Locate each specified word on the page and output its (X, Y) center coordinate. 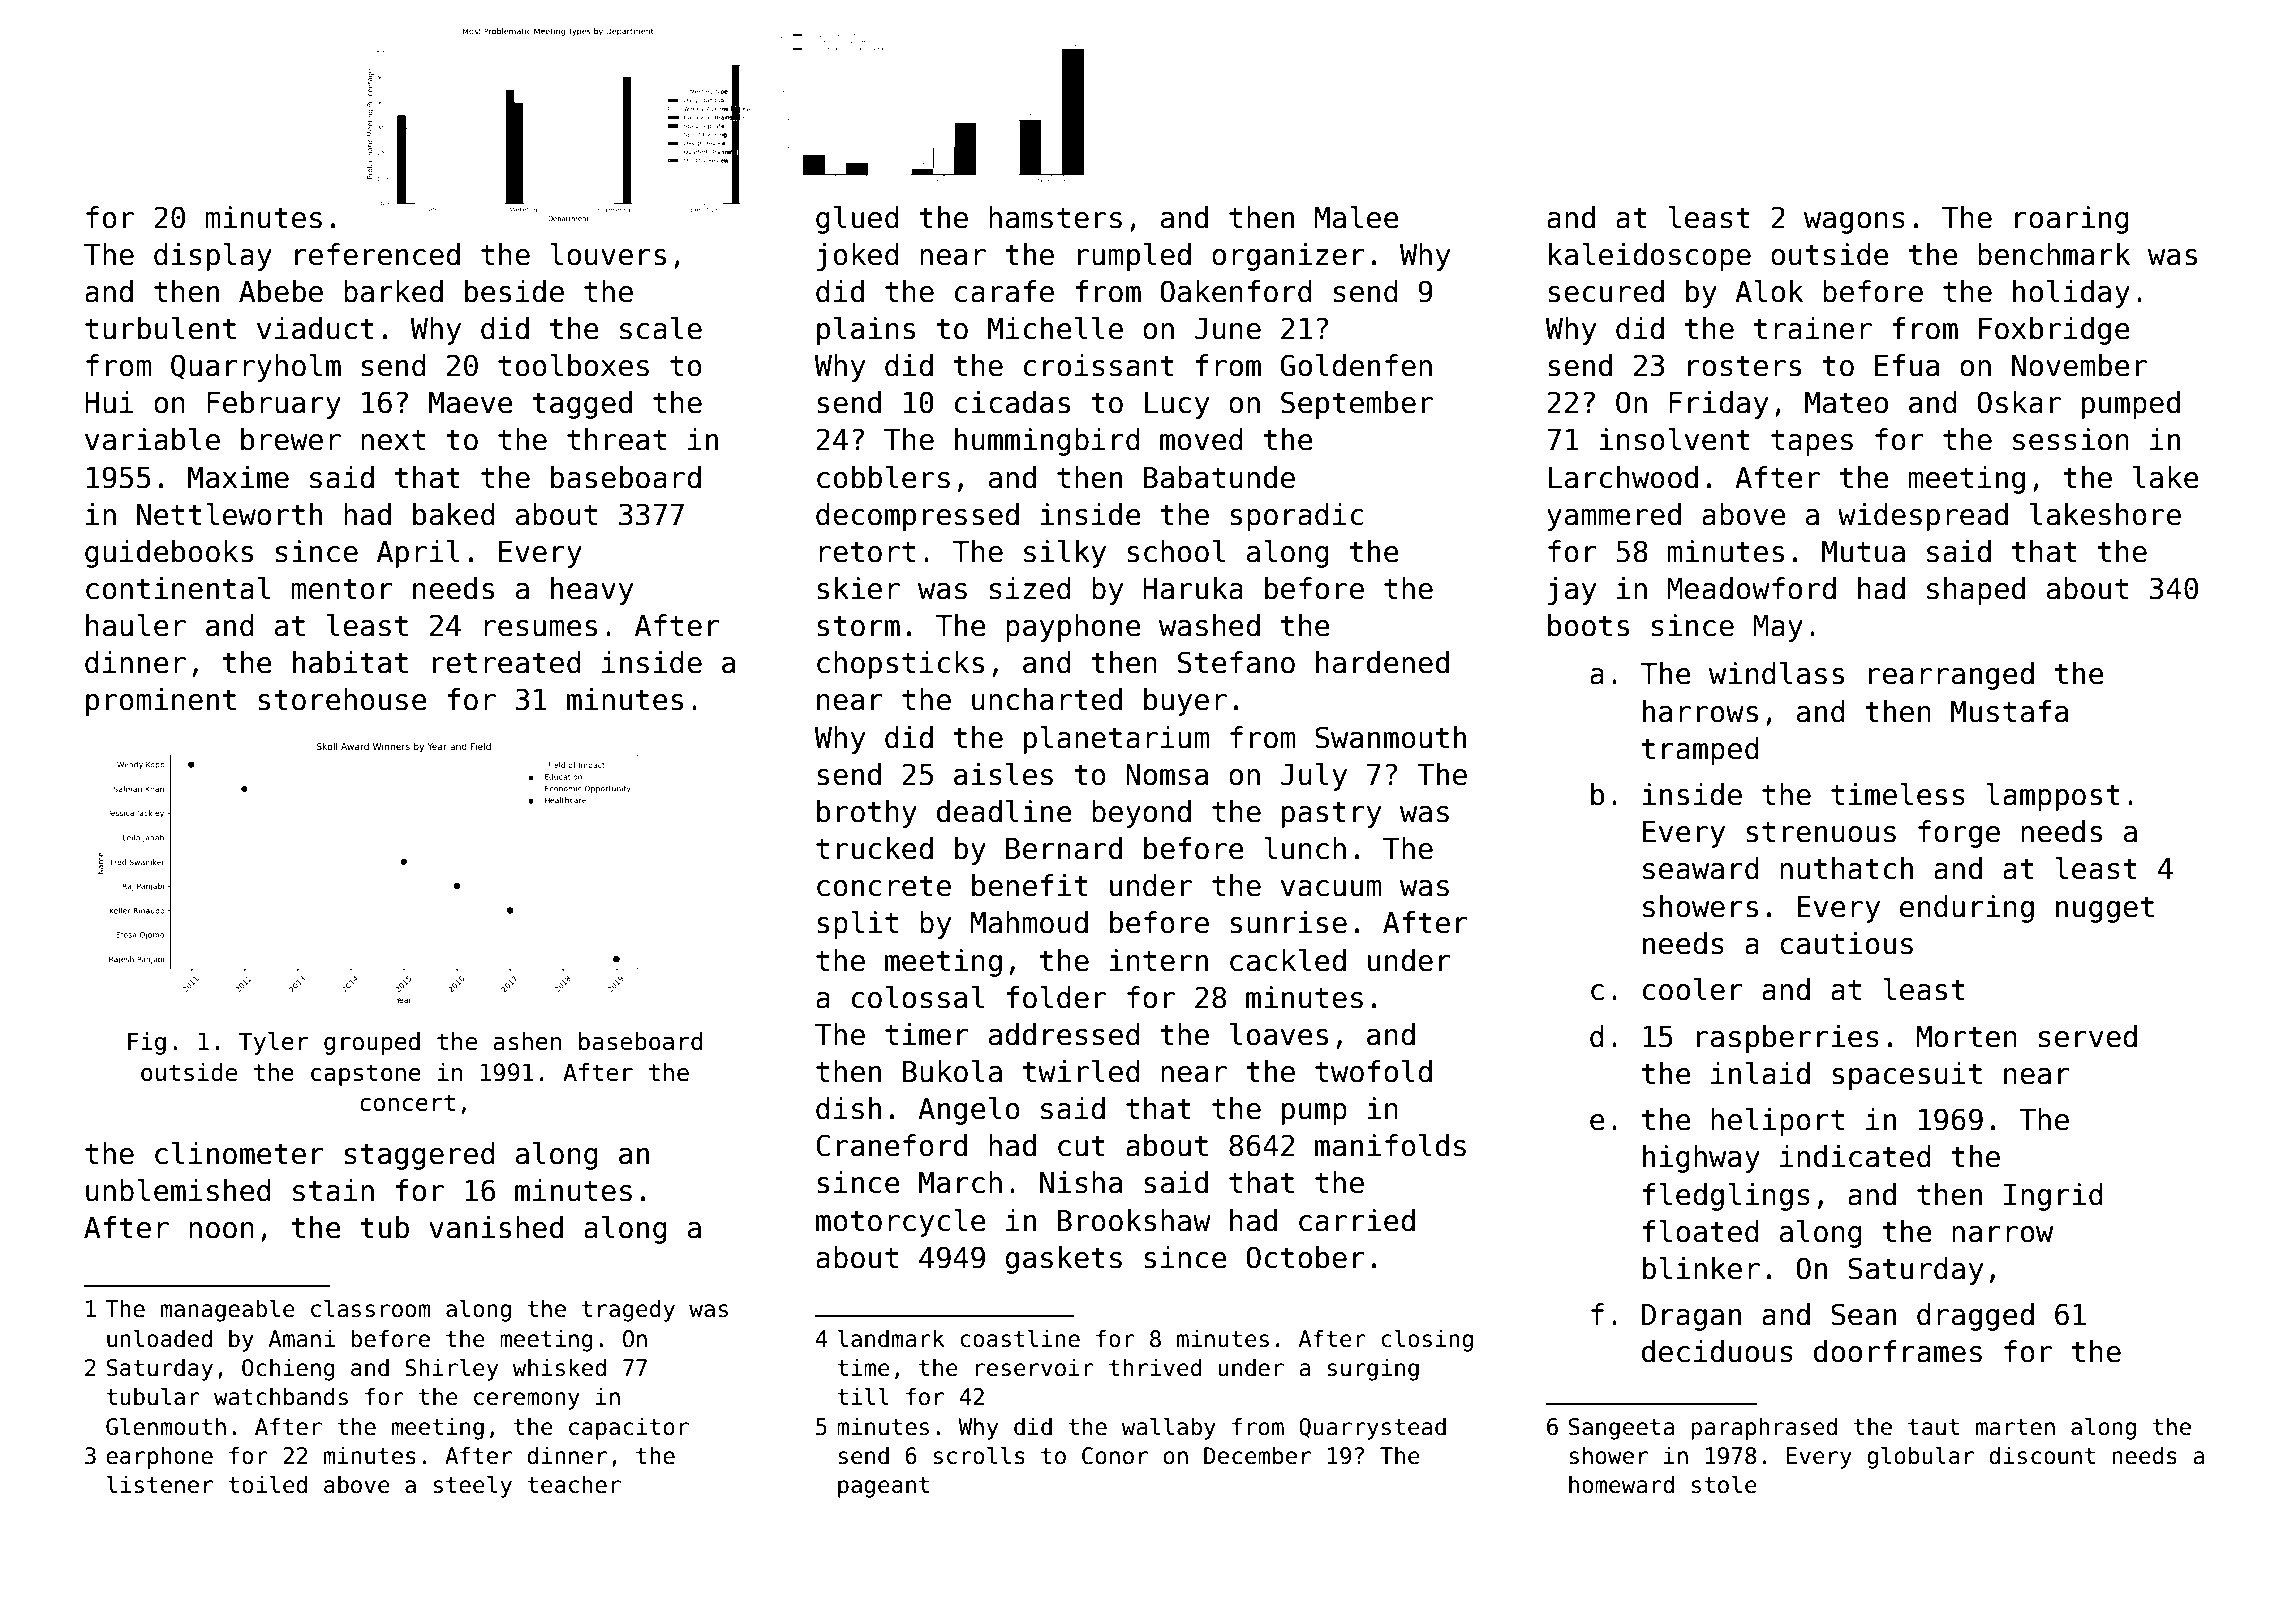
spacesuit (1907, 1076)
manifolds (1390, 1145)
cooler (1693, 989)
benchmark (2054, 254)
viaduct (315, 328)
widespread (1923, 517)
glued (857, 220)
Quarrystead (1372, 1428)
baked (454, 514)
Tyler (274, 1043)
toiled (267, 1484)
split (857, 925)
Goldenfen (1356, 365)
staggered (420, 1156)
